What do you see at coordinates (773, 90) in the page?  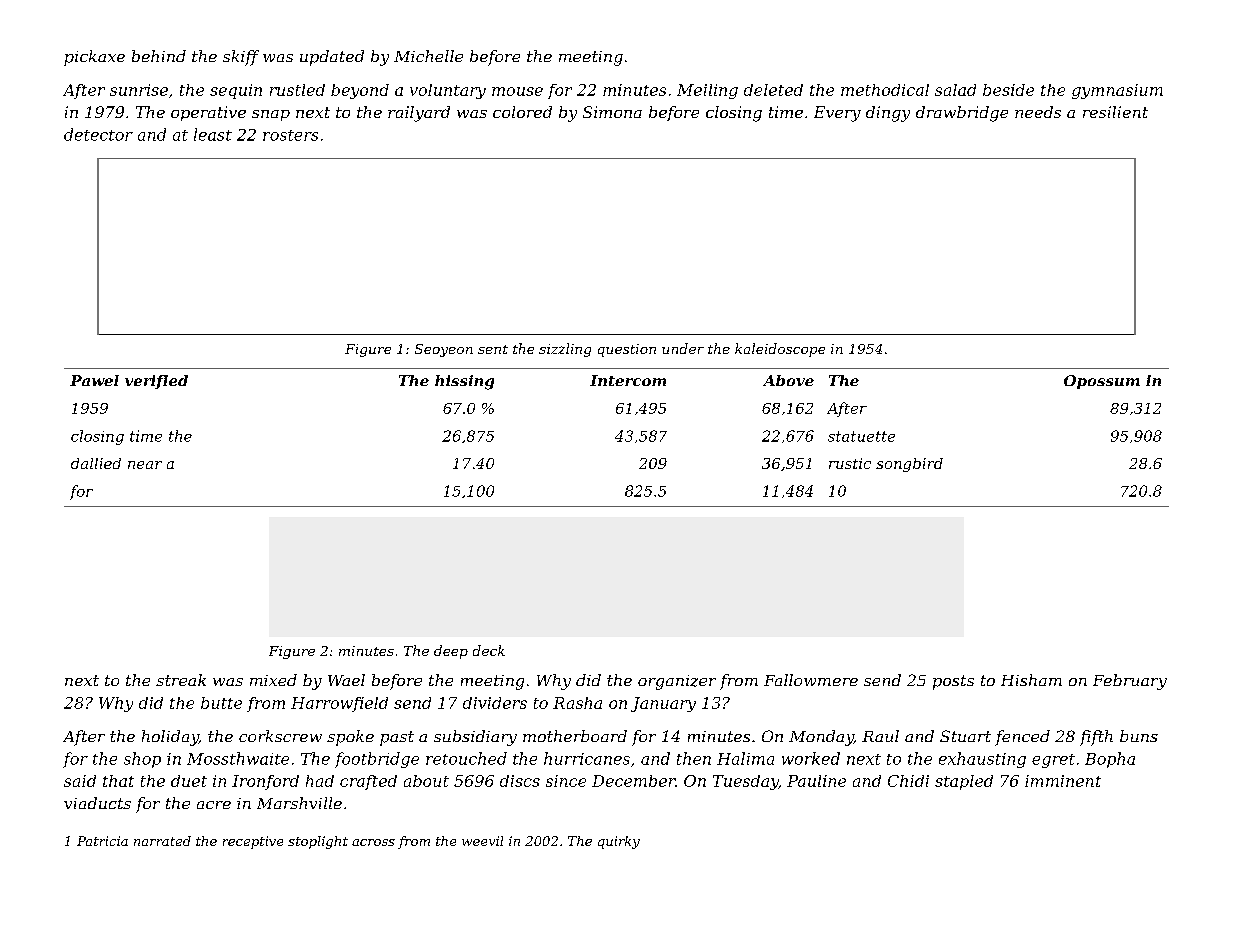 I see `deleted` at bounding box center [773, 90].
